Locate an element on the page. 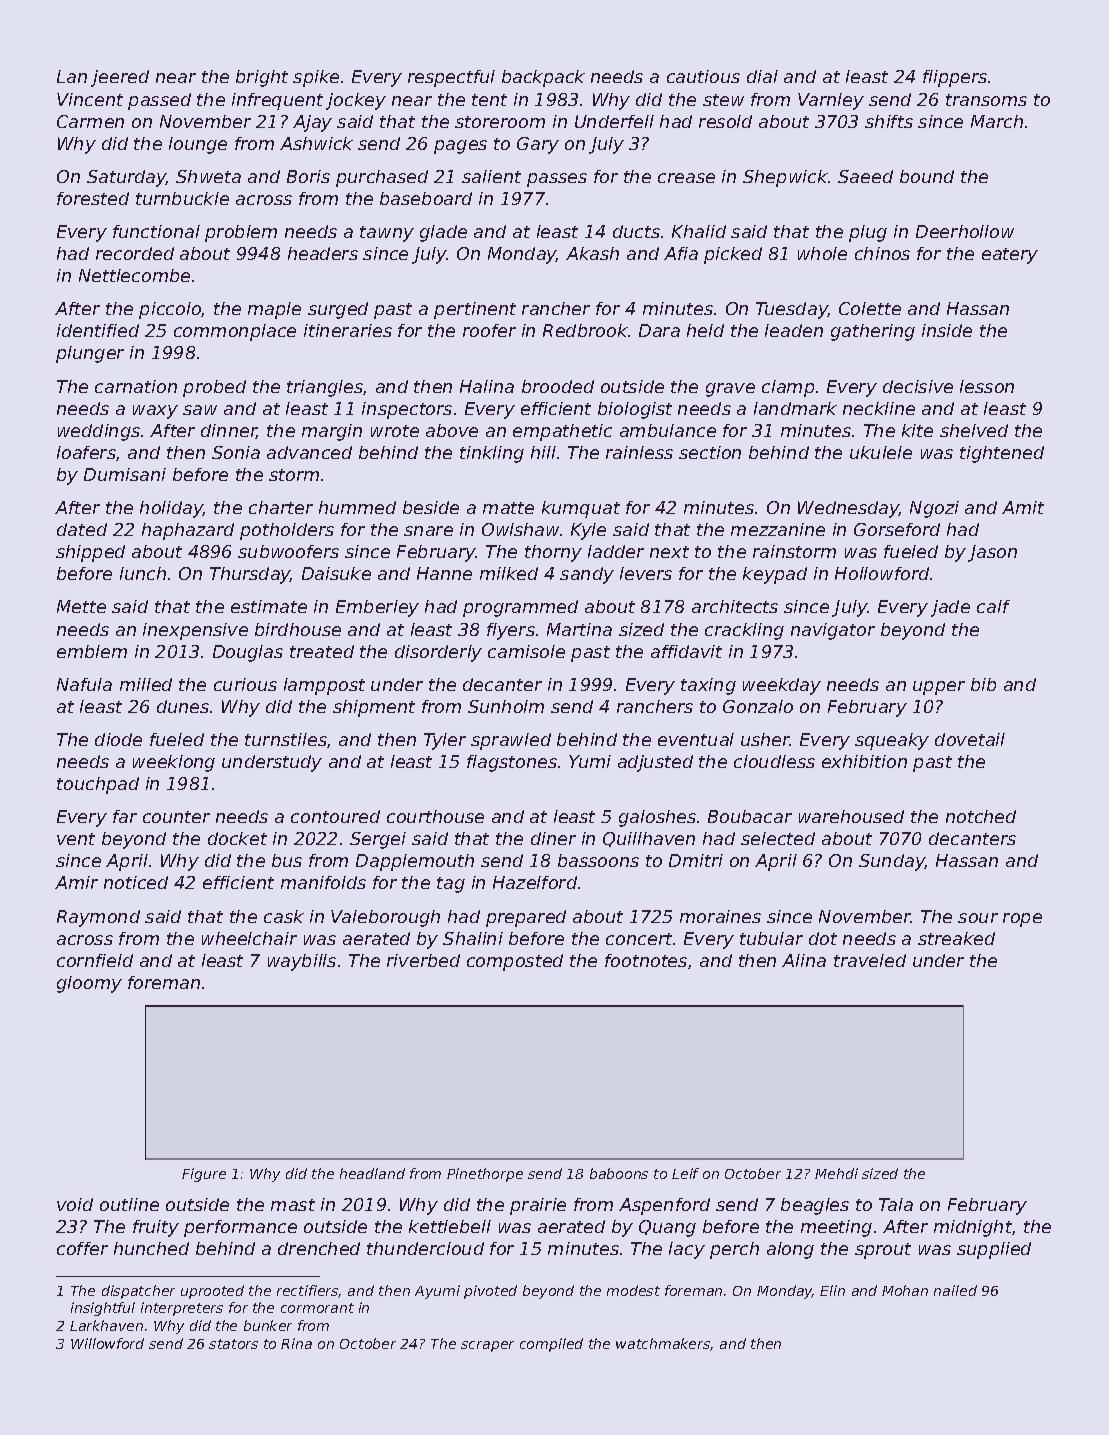 Image resolution: width=1109 pixels, height=1435 pixels. Tyler is located at coordinates (445, 741).
